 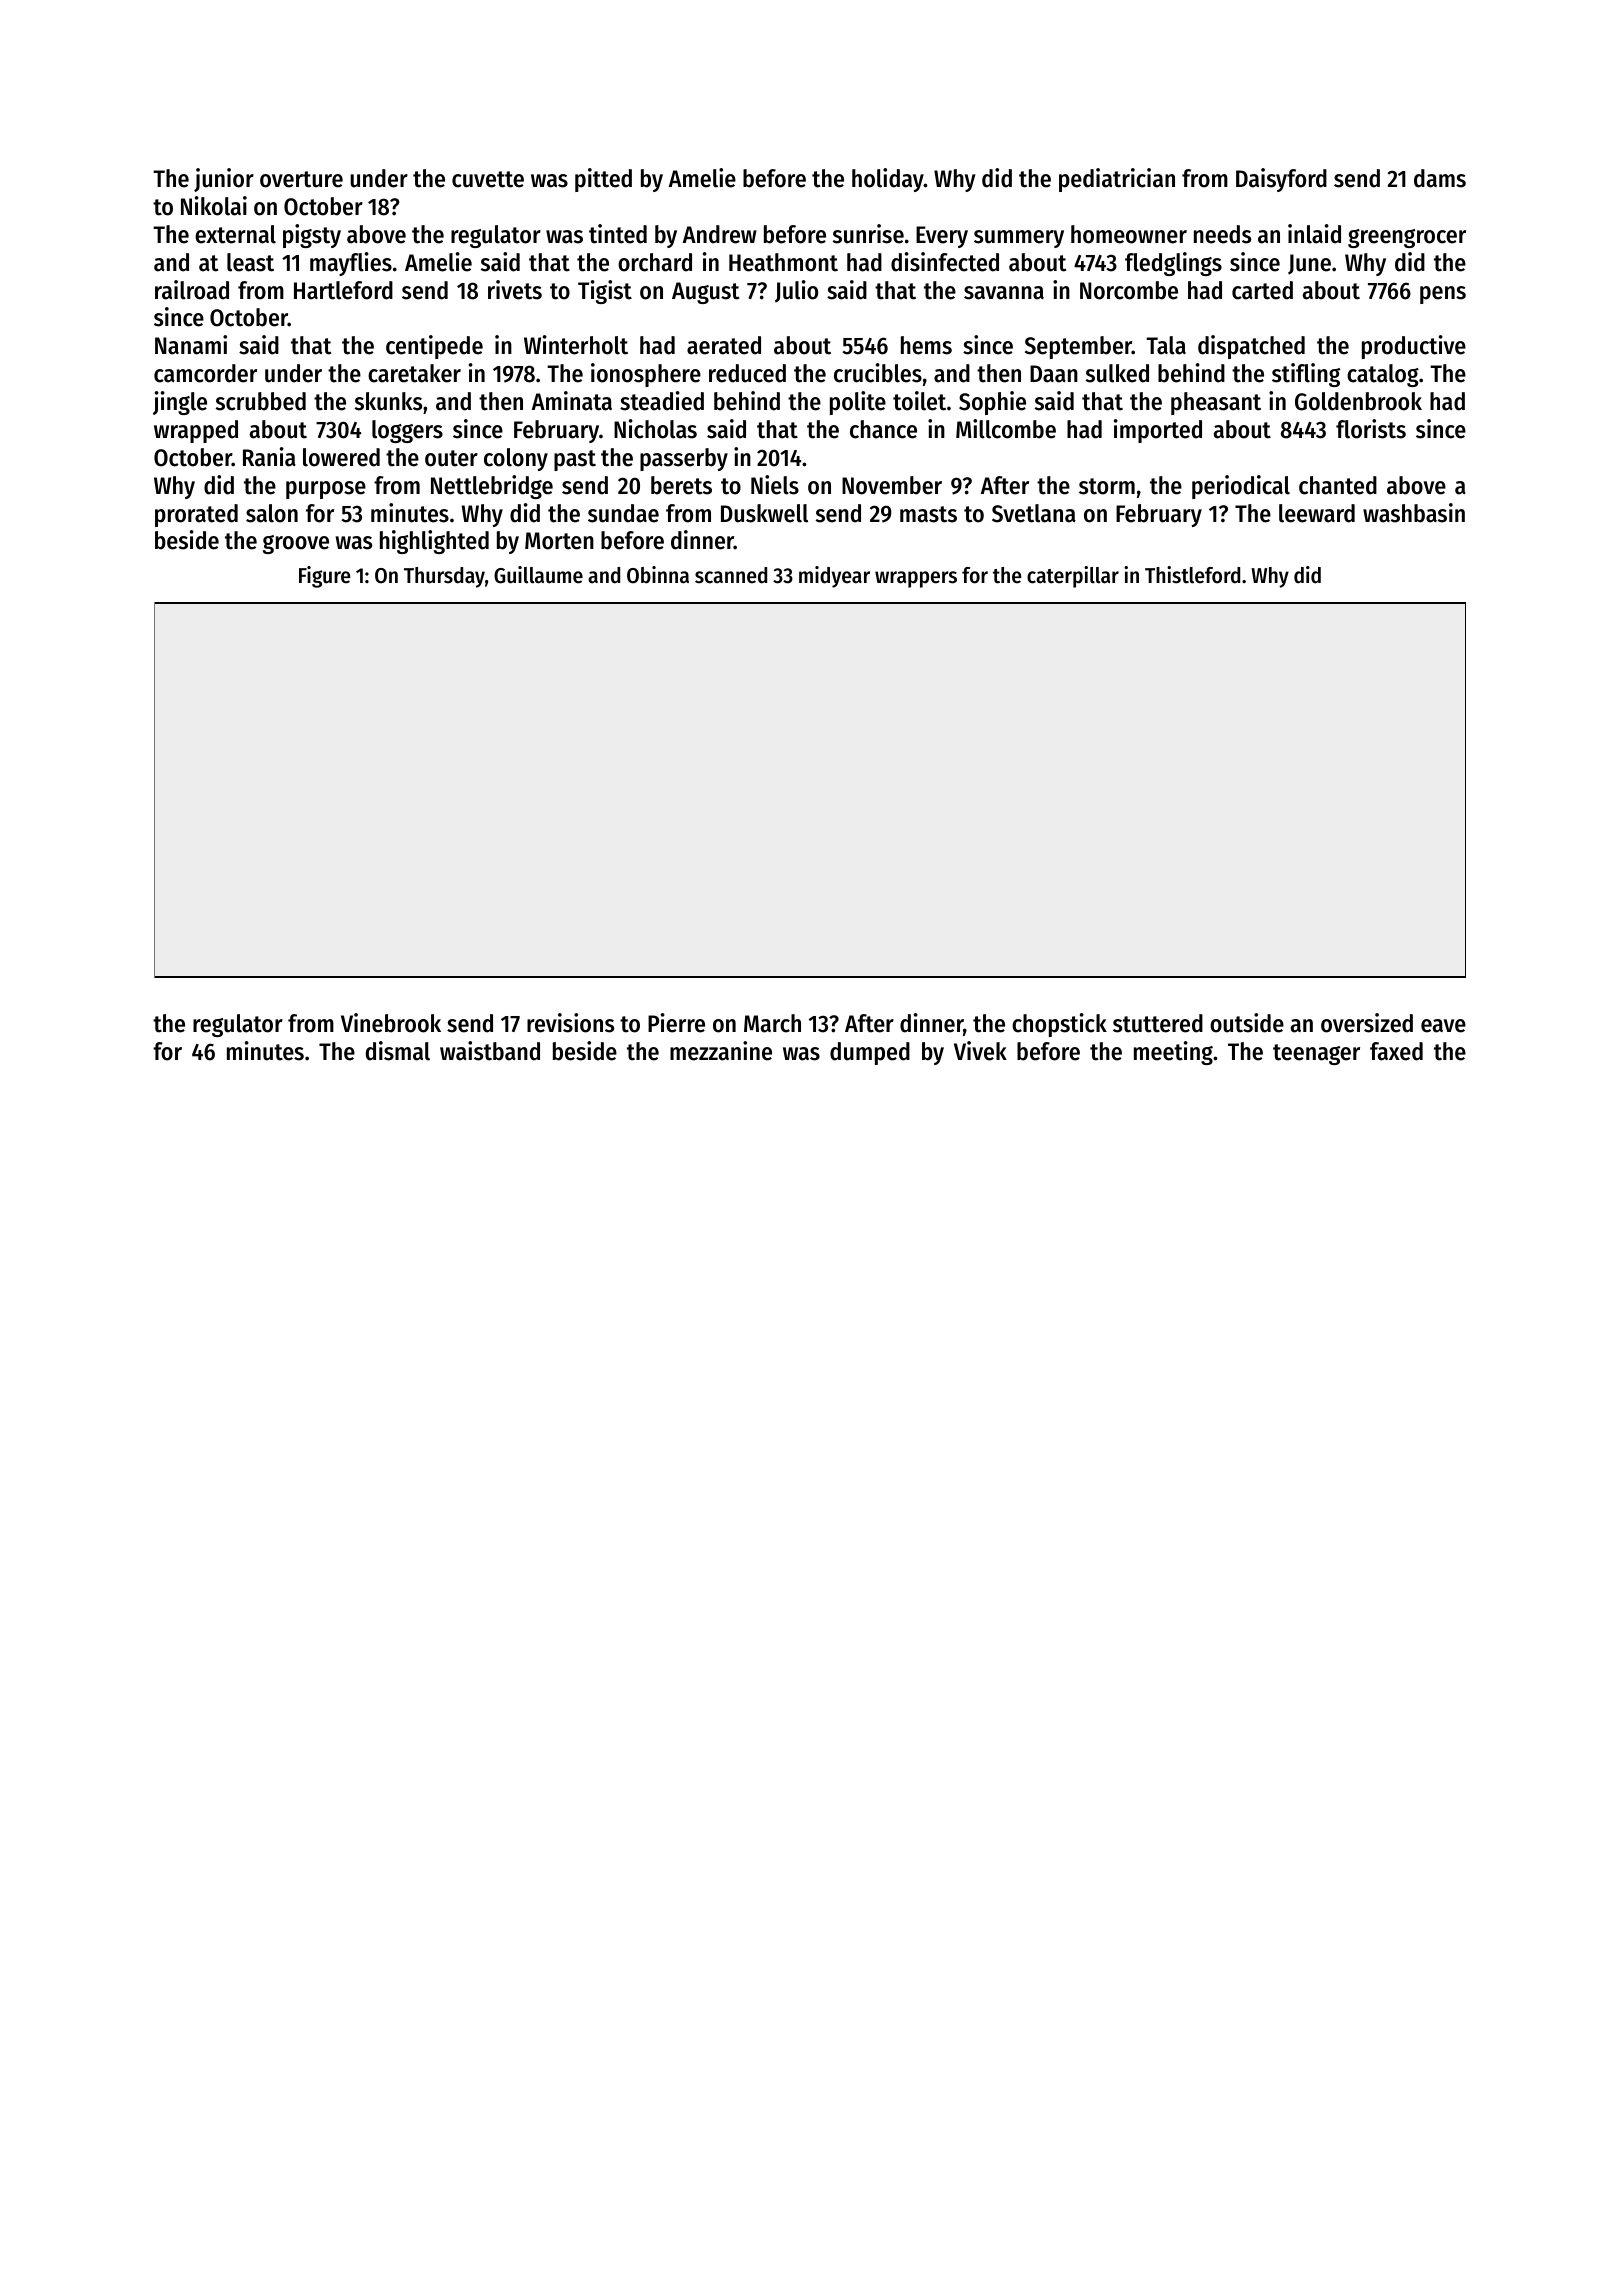 What do you see at coordinates (351, 264) in the document?
I see `mayflies` at bounding box center [351, 264].
